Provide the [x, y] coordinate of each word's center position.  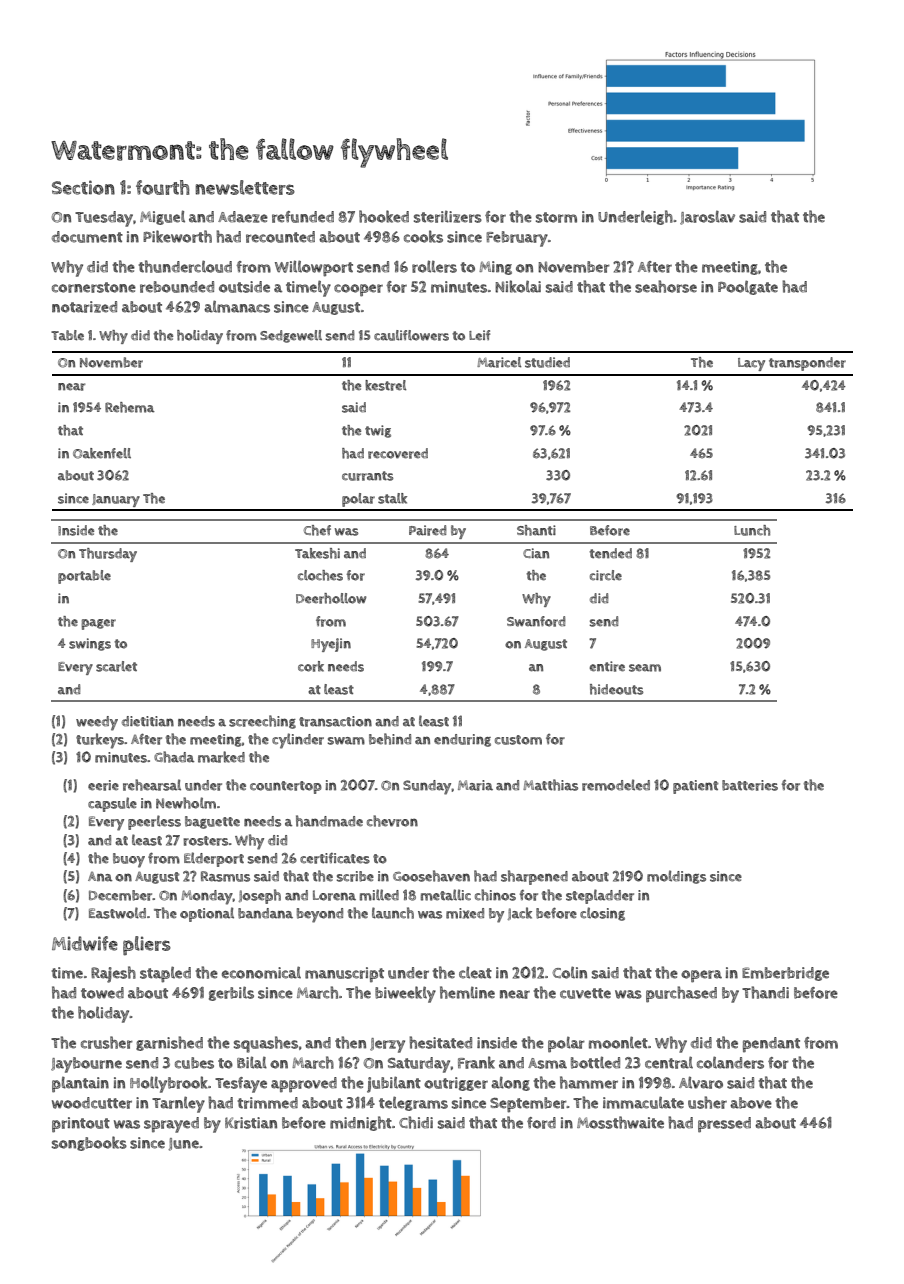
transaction [335, 721]
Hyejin [331, 645]
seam [645, 668]
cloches [320, 575]
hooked [384, 216]
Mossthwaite [620, 1122]
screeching [262, 722]
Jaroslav [707, 218]
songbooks [89, 1143]
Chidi [416, 1122]
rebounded [177, 287]
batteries [750, 785]
